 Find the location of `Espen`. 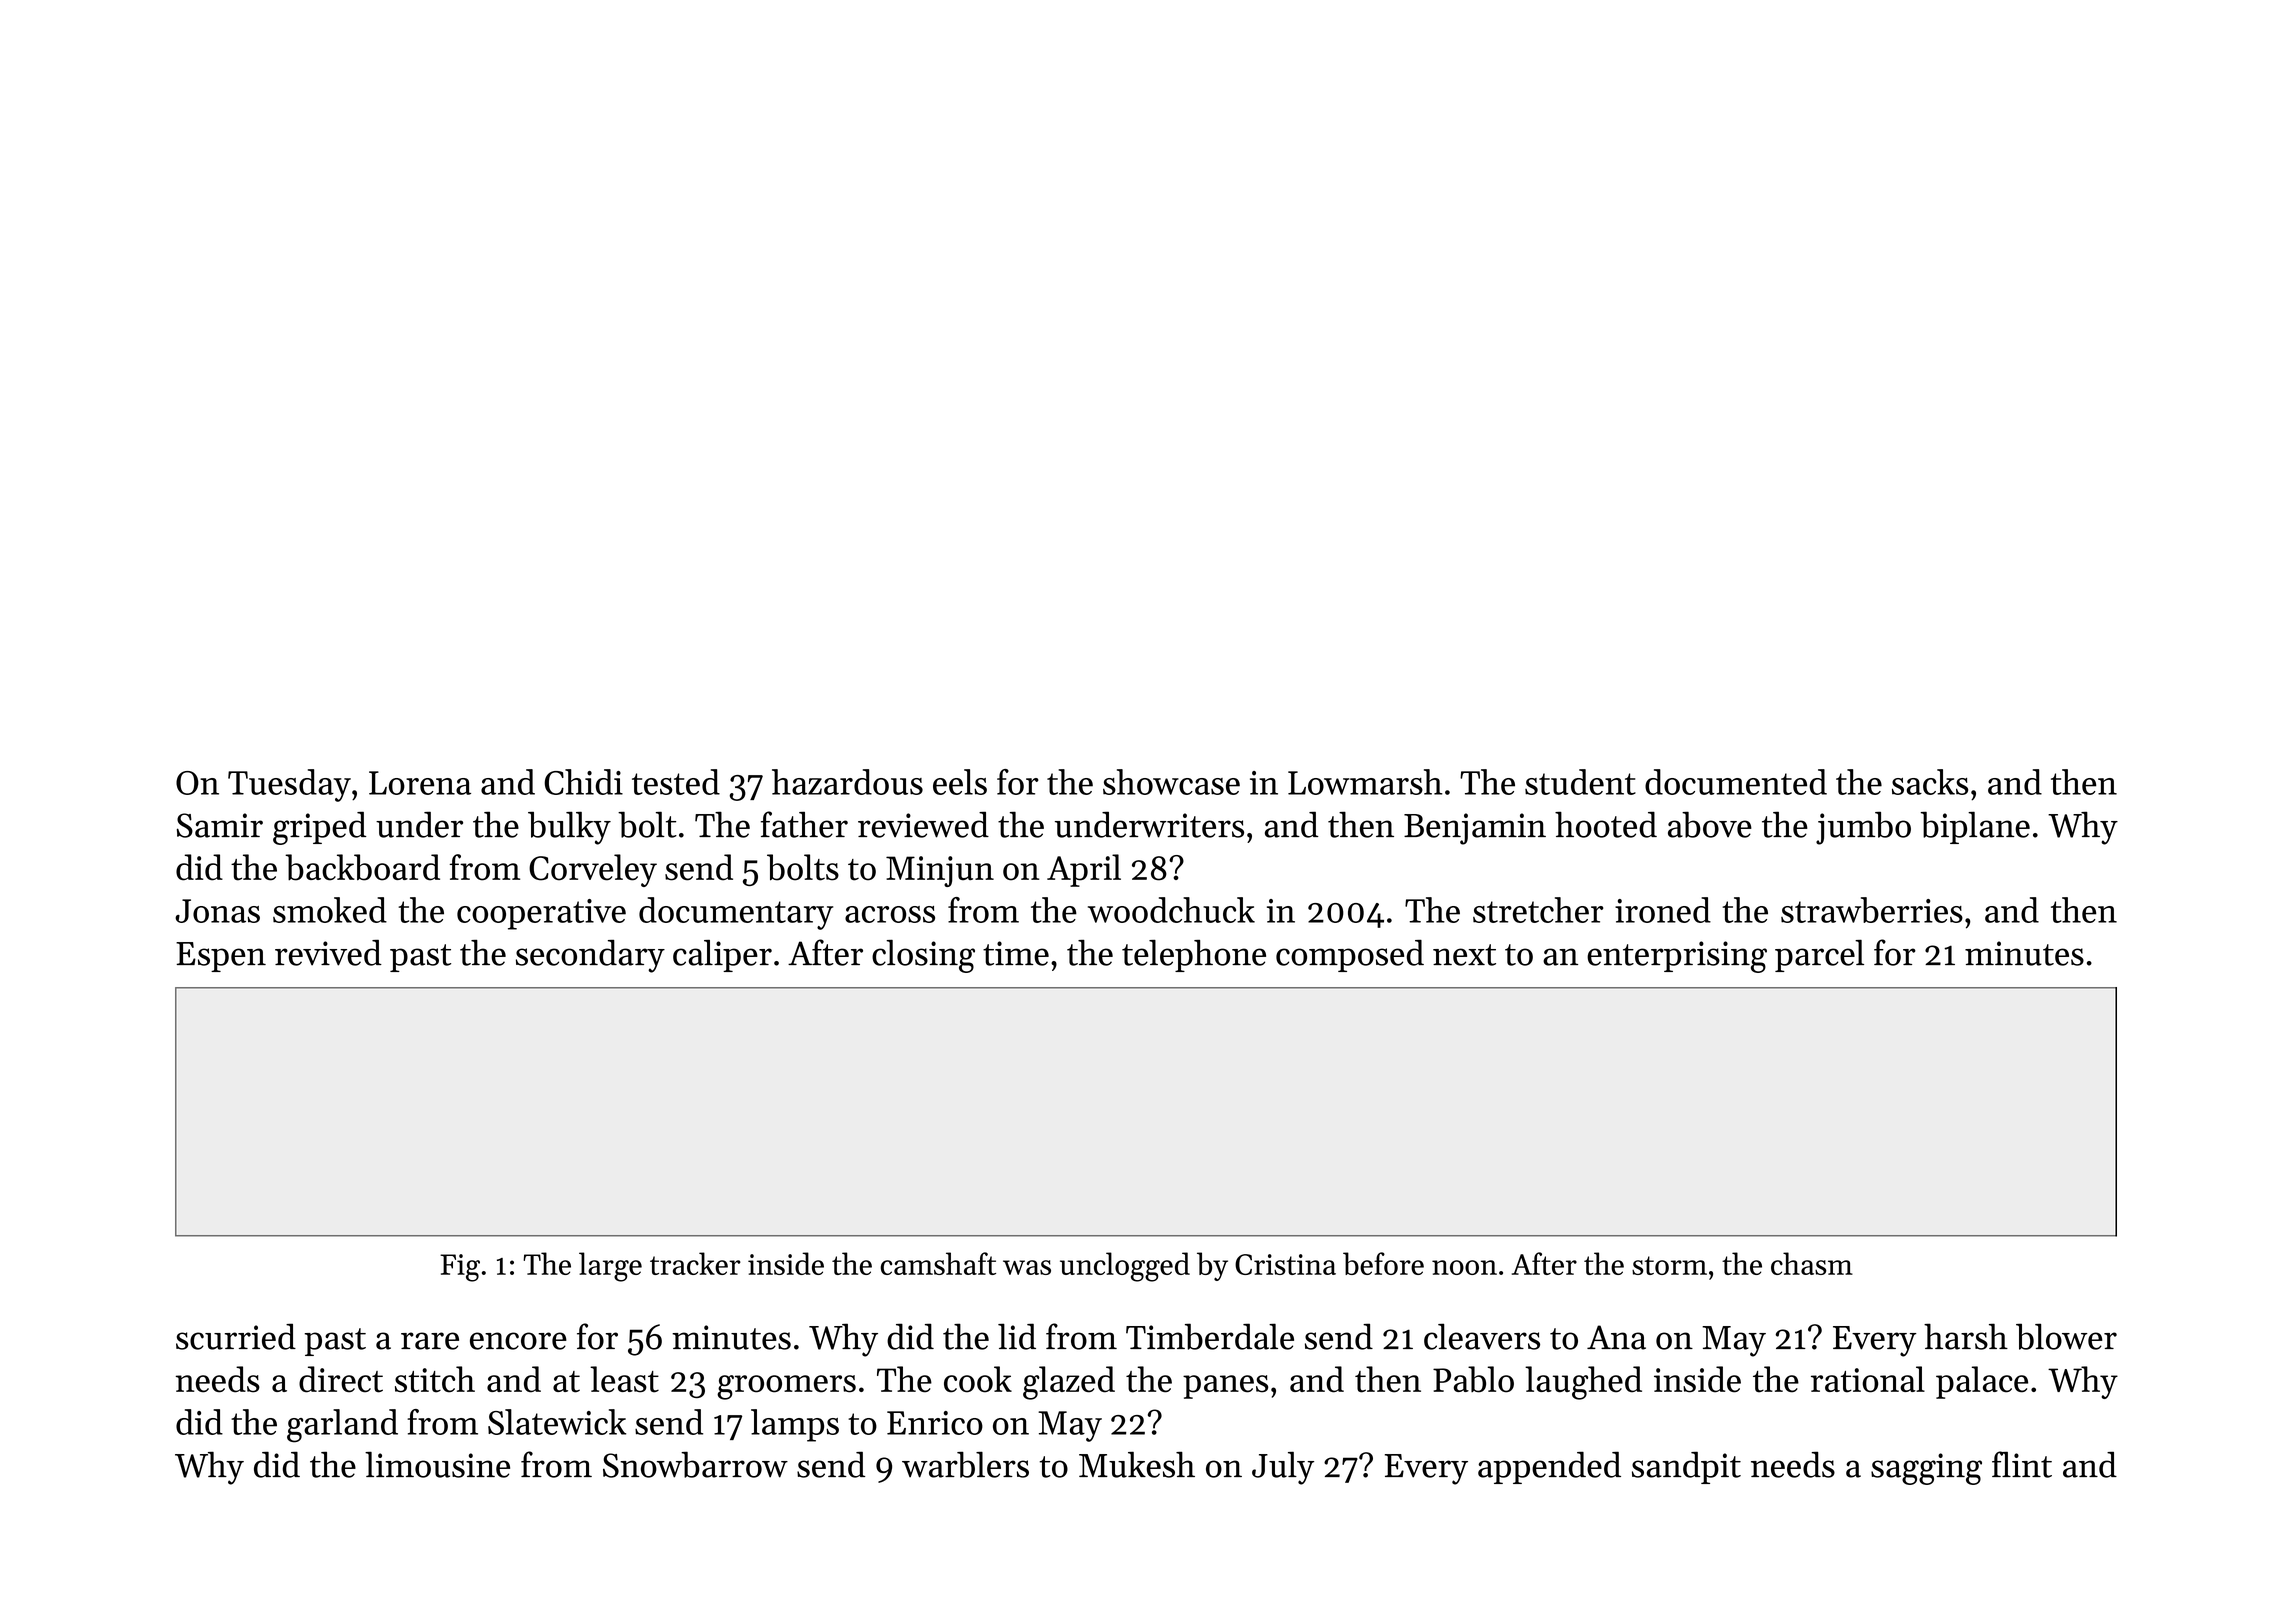

Espen is located at coordinates (221, 957).
